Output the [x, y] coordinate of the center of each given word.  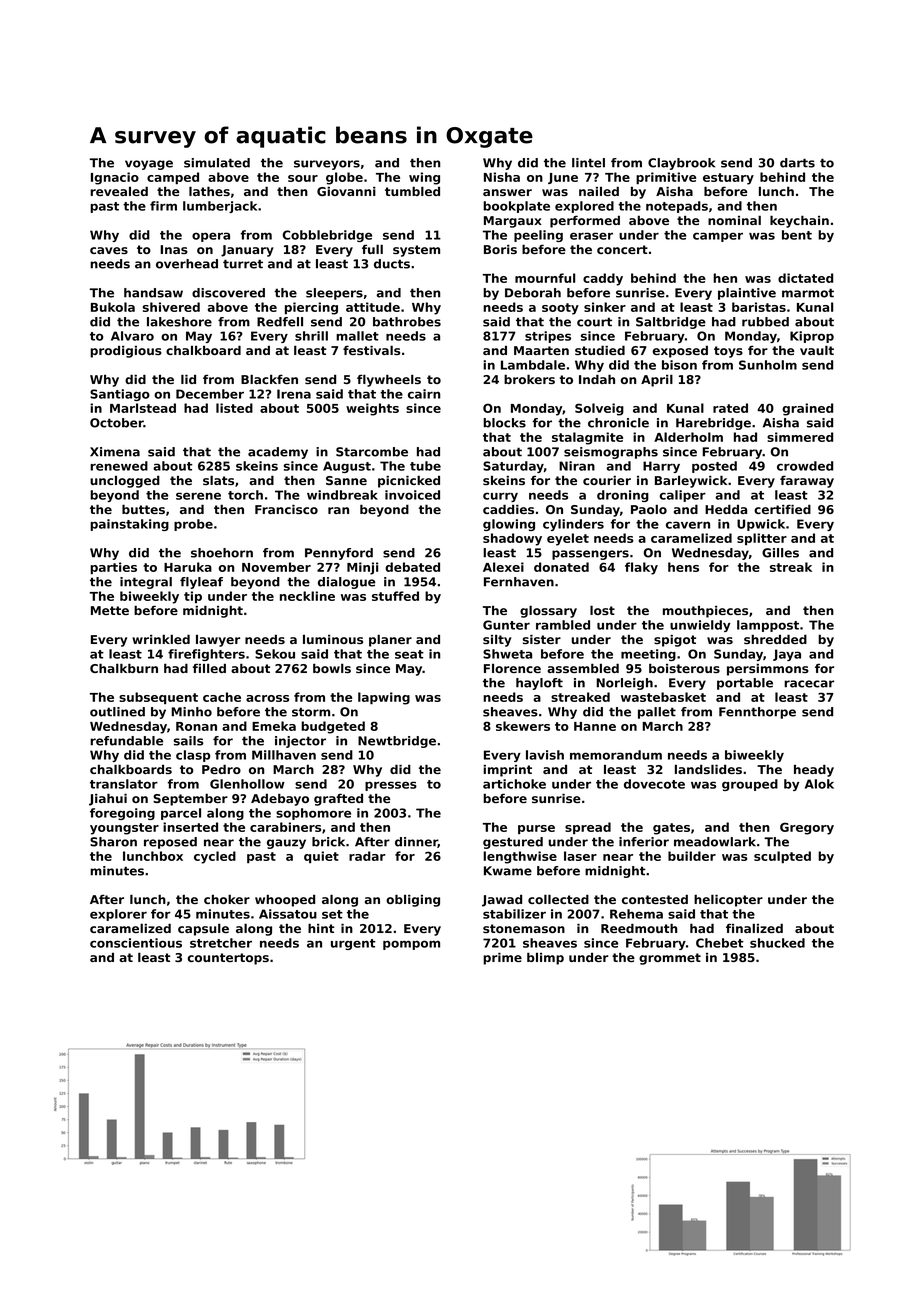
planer [390, 640]
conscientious [136, 943]
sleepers [334, 294]
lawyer [218, 641]
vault [817, 350]
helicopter [728, 900]
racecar [809, 684]
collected [558, 899]
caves [109, 250]
